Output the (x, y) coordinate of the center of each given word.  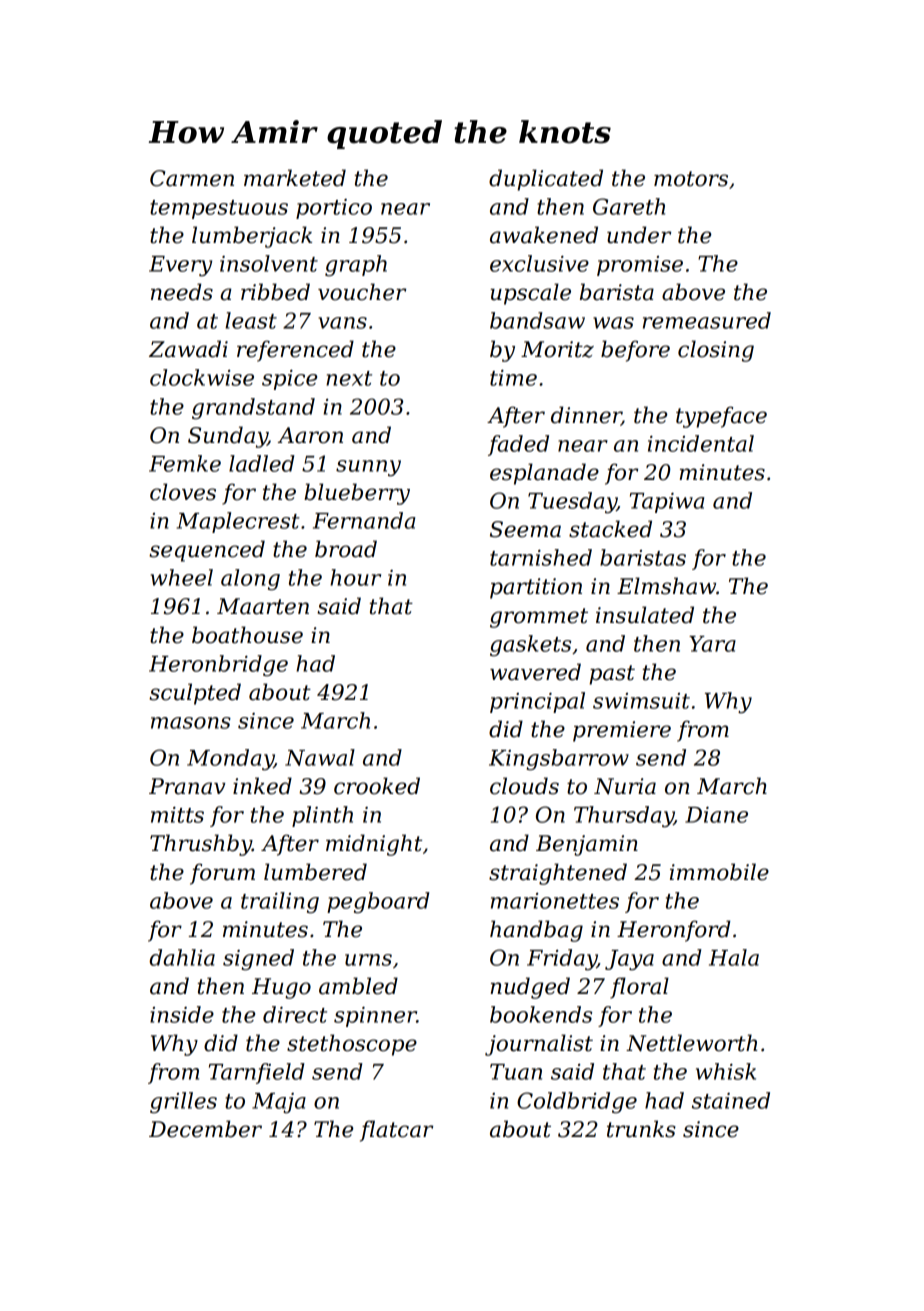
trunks (641, 1129)
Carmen (192, 178)
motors (691, 179)
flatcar (396, 1131)
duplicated (546, 180)
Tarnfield (257, 1073)
